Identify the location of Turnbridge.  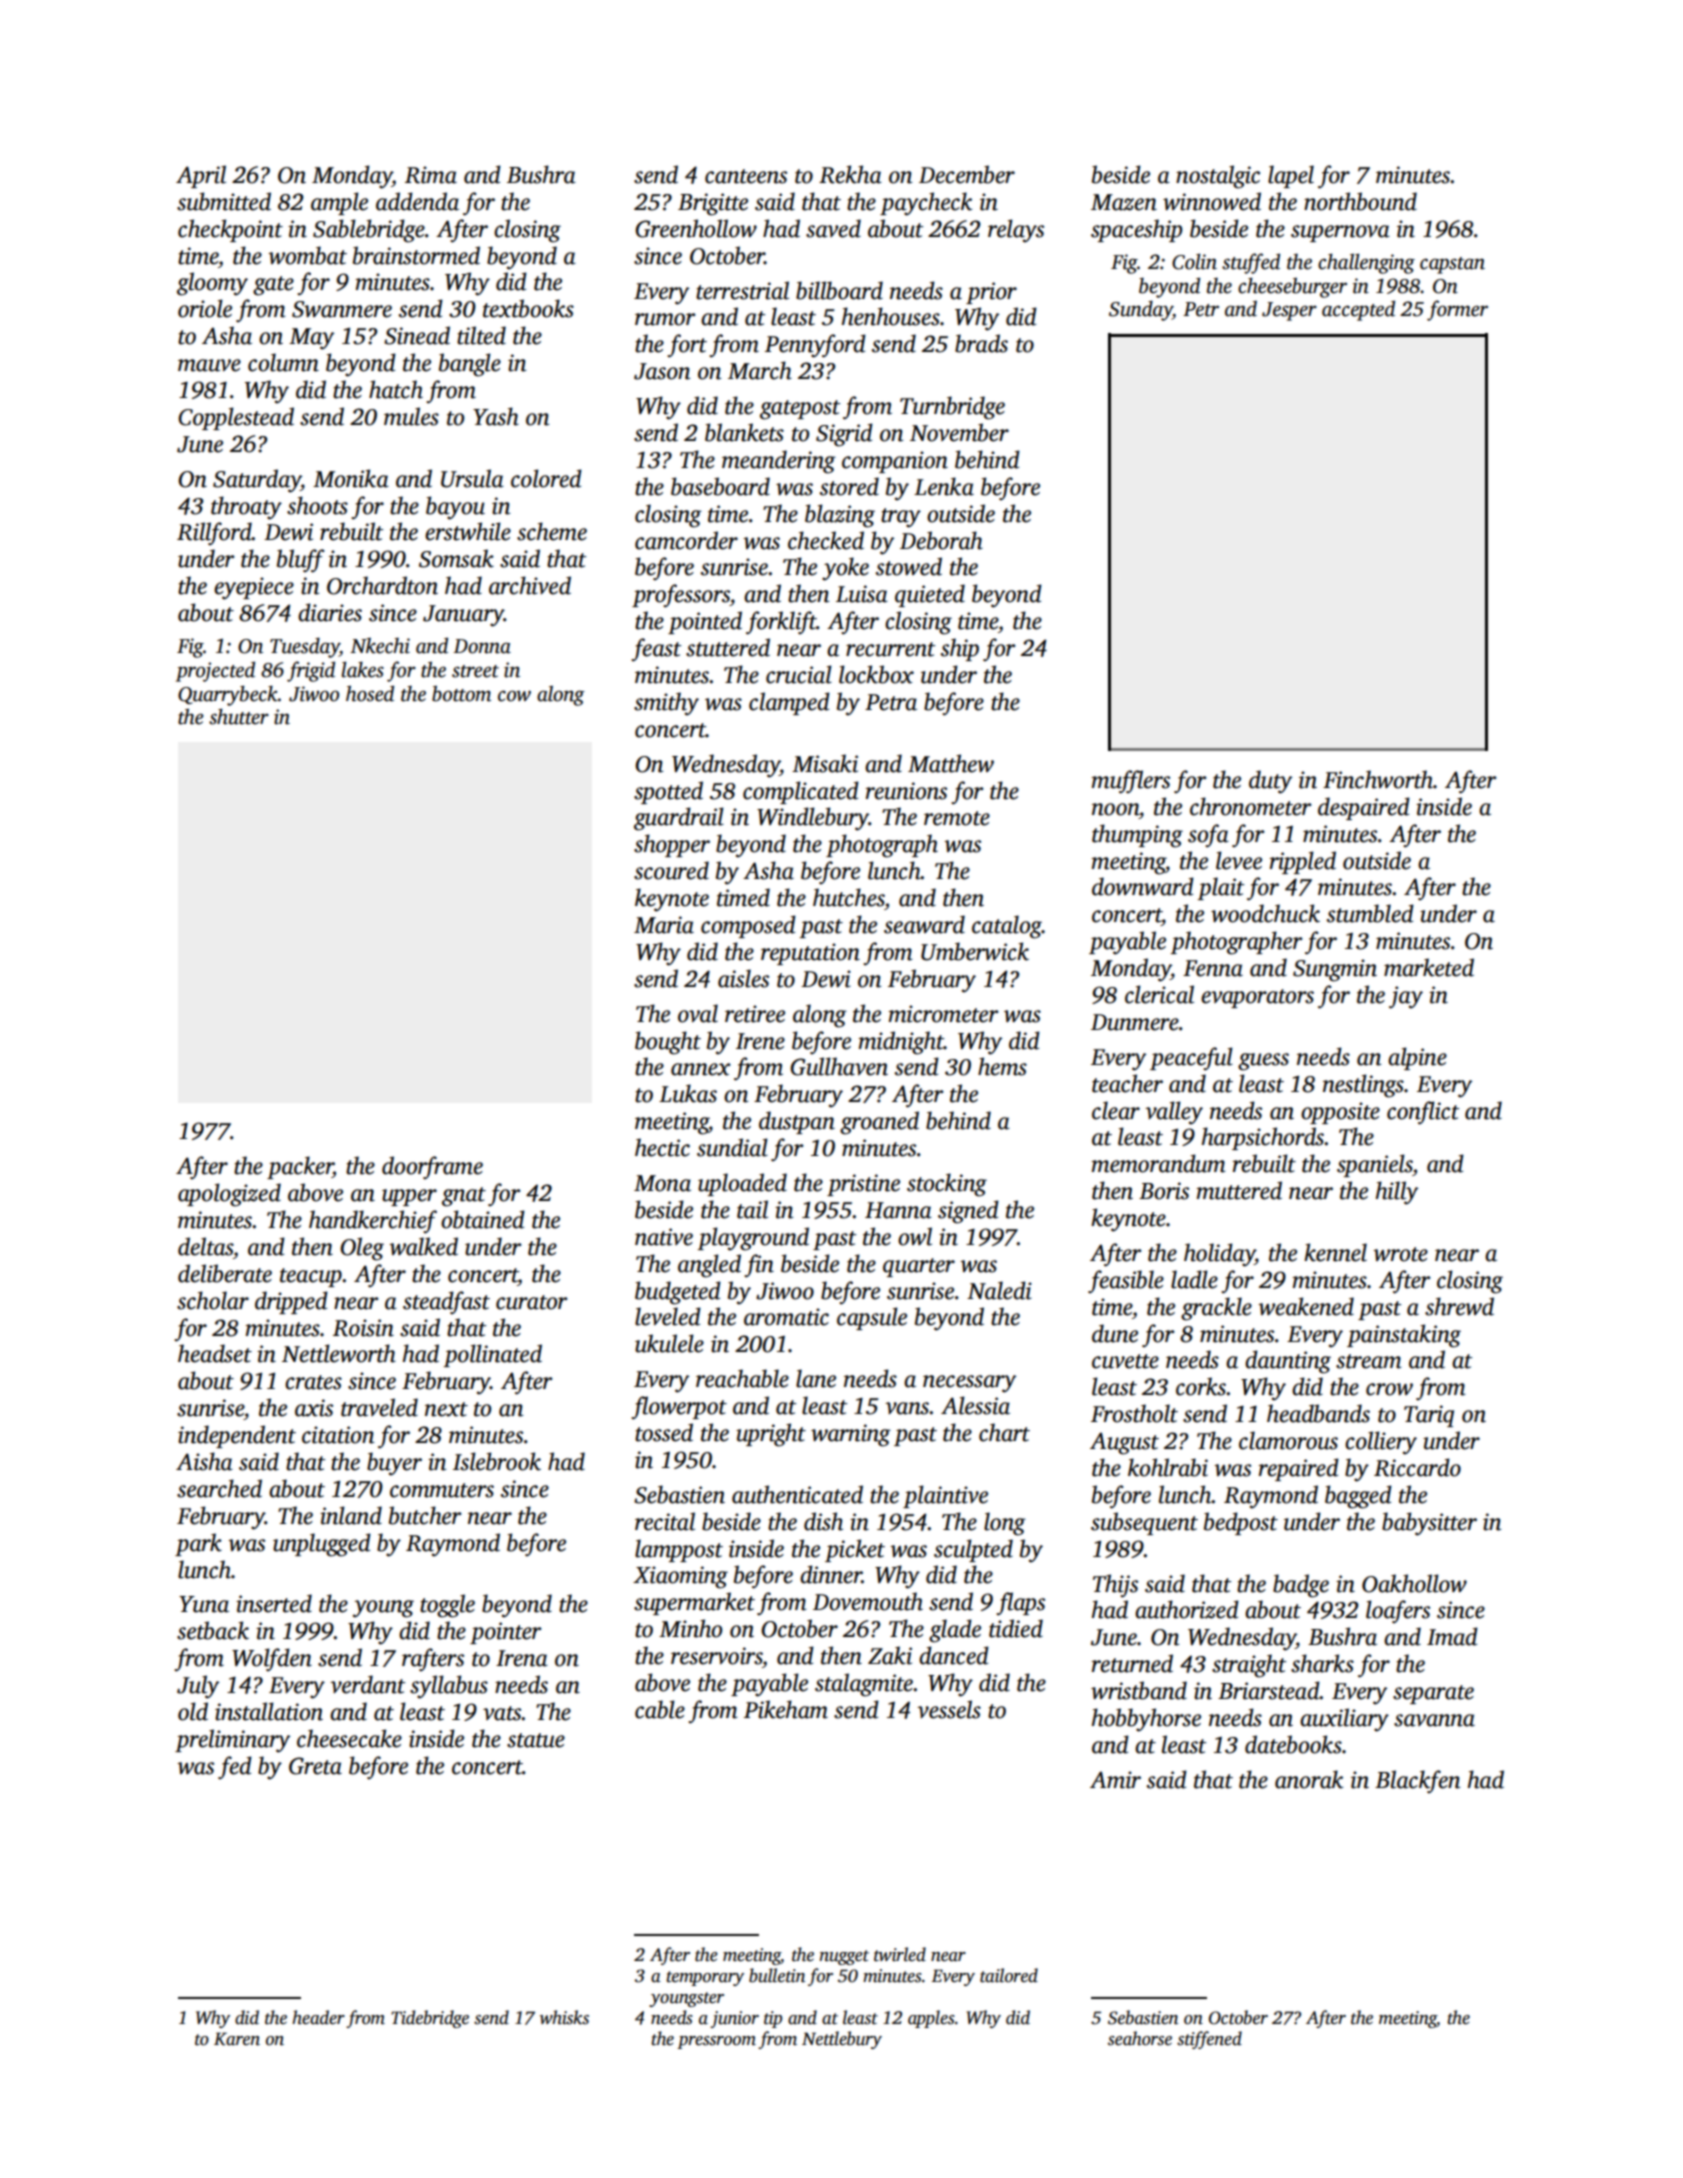
(952, 408).
